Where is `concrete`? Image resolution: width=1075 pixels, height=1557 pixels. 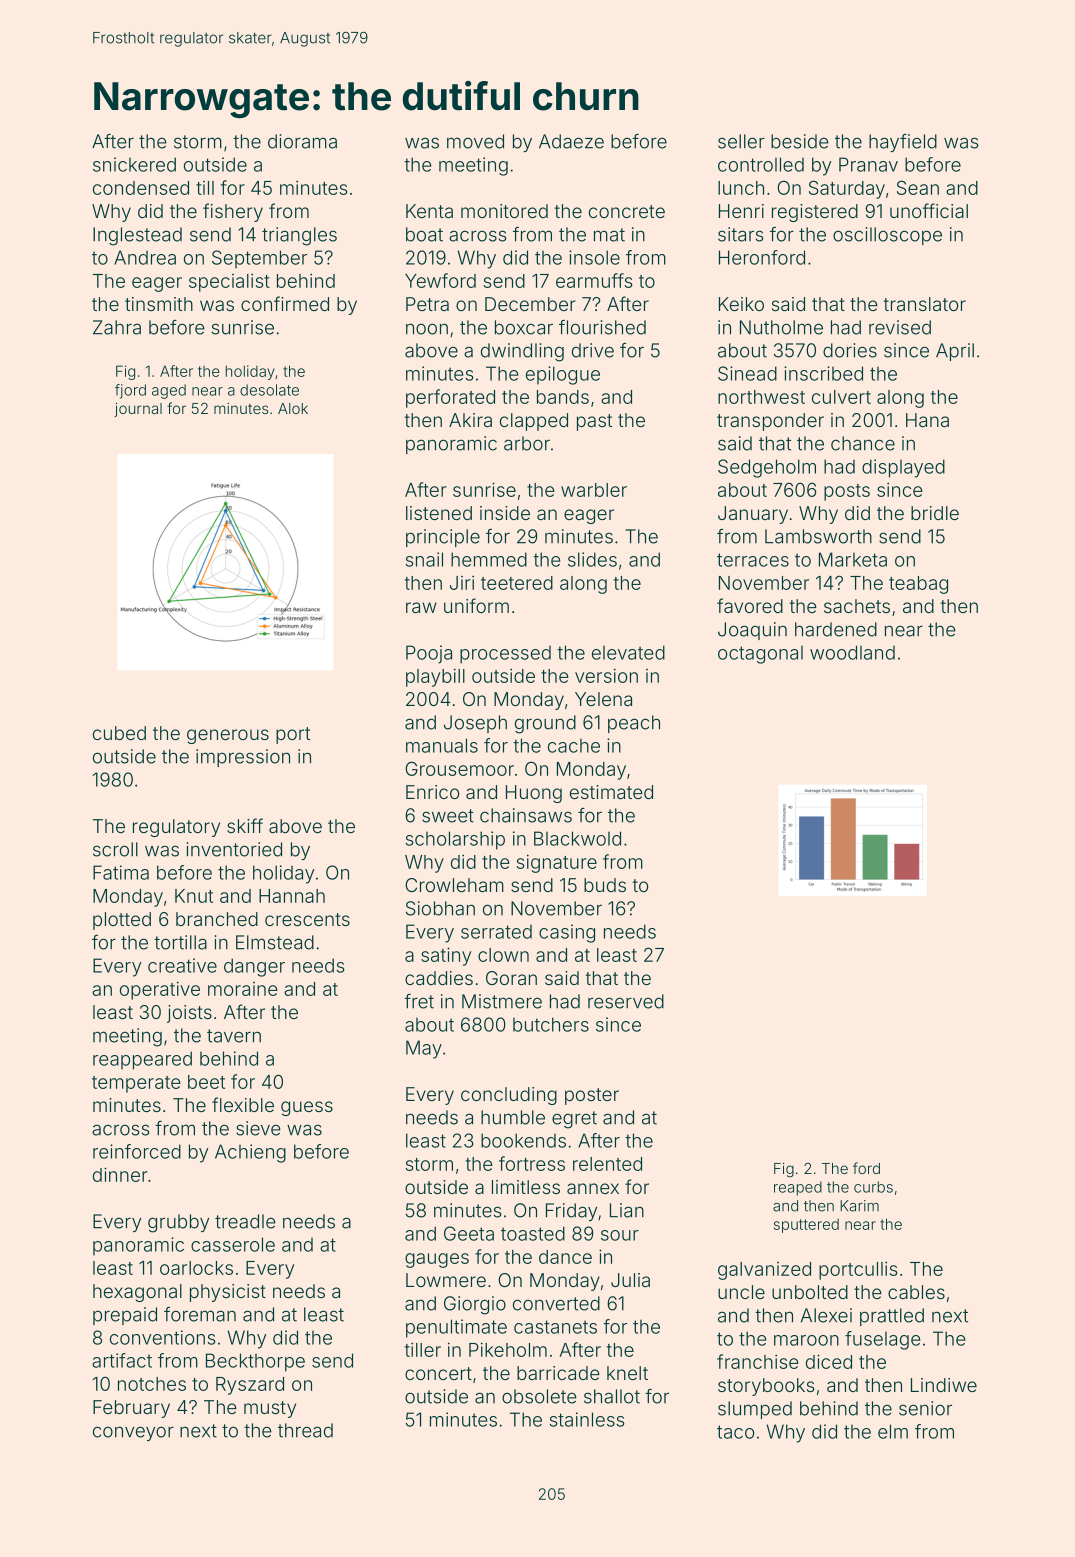 concrete is located at coordinates (627, 211).
